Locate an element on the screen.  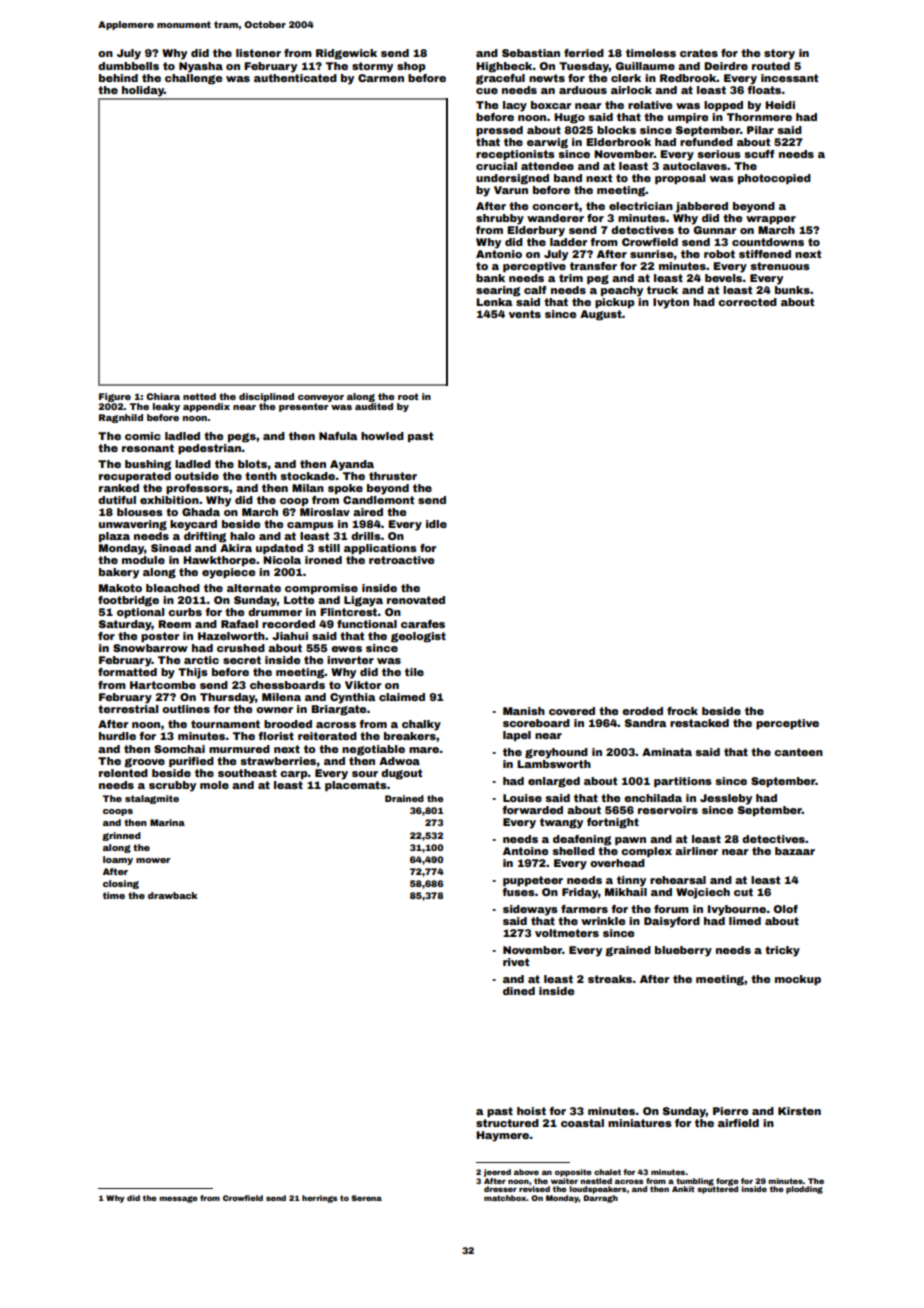
carp is located at coordinates (294, 775).
